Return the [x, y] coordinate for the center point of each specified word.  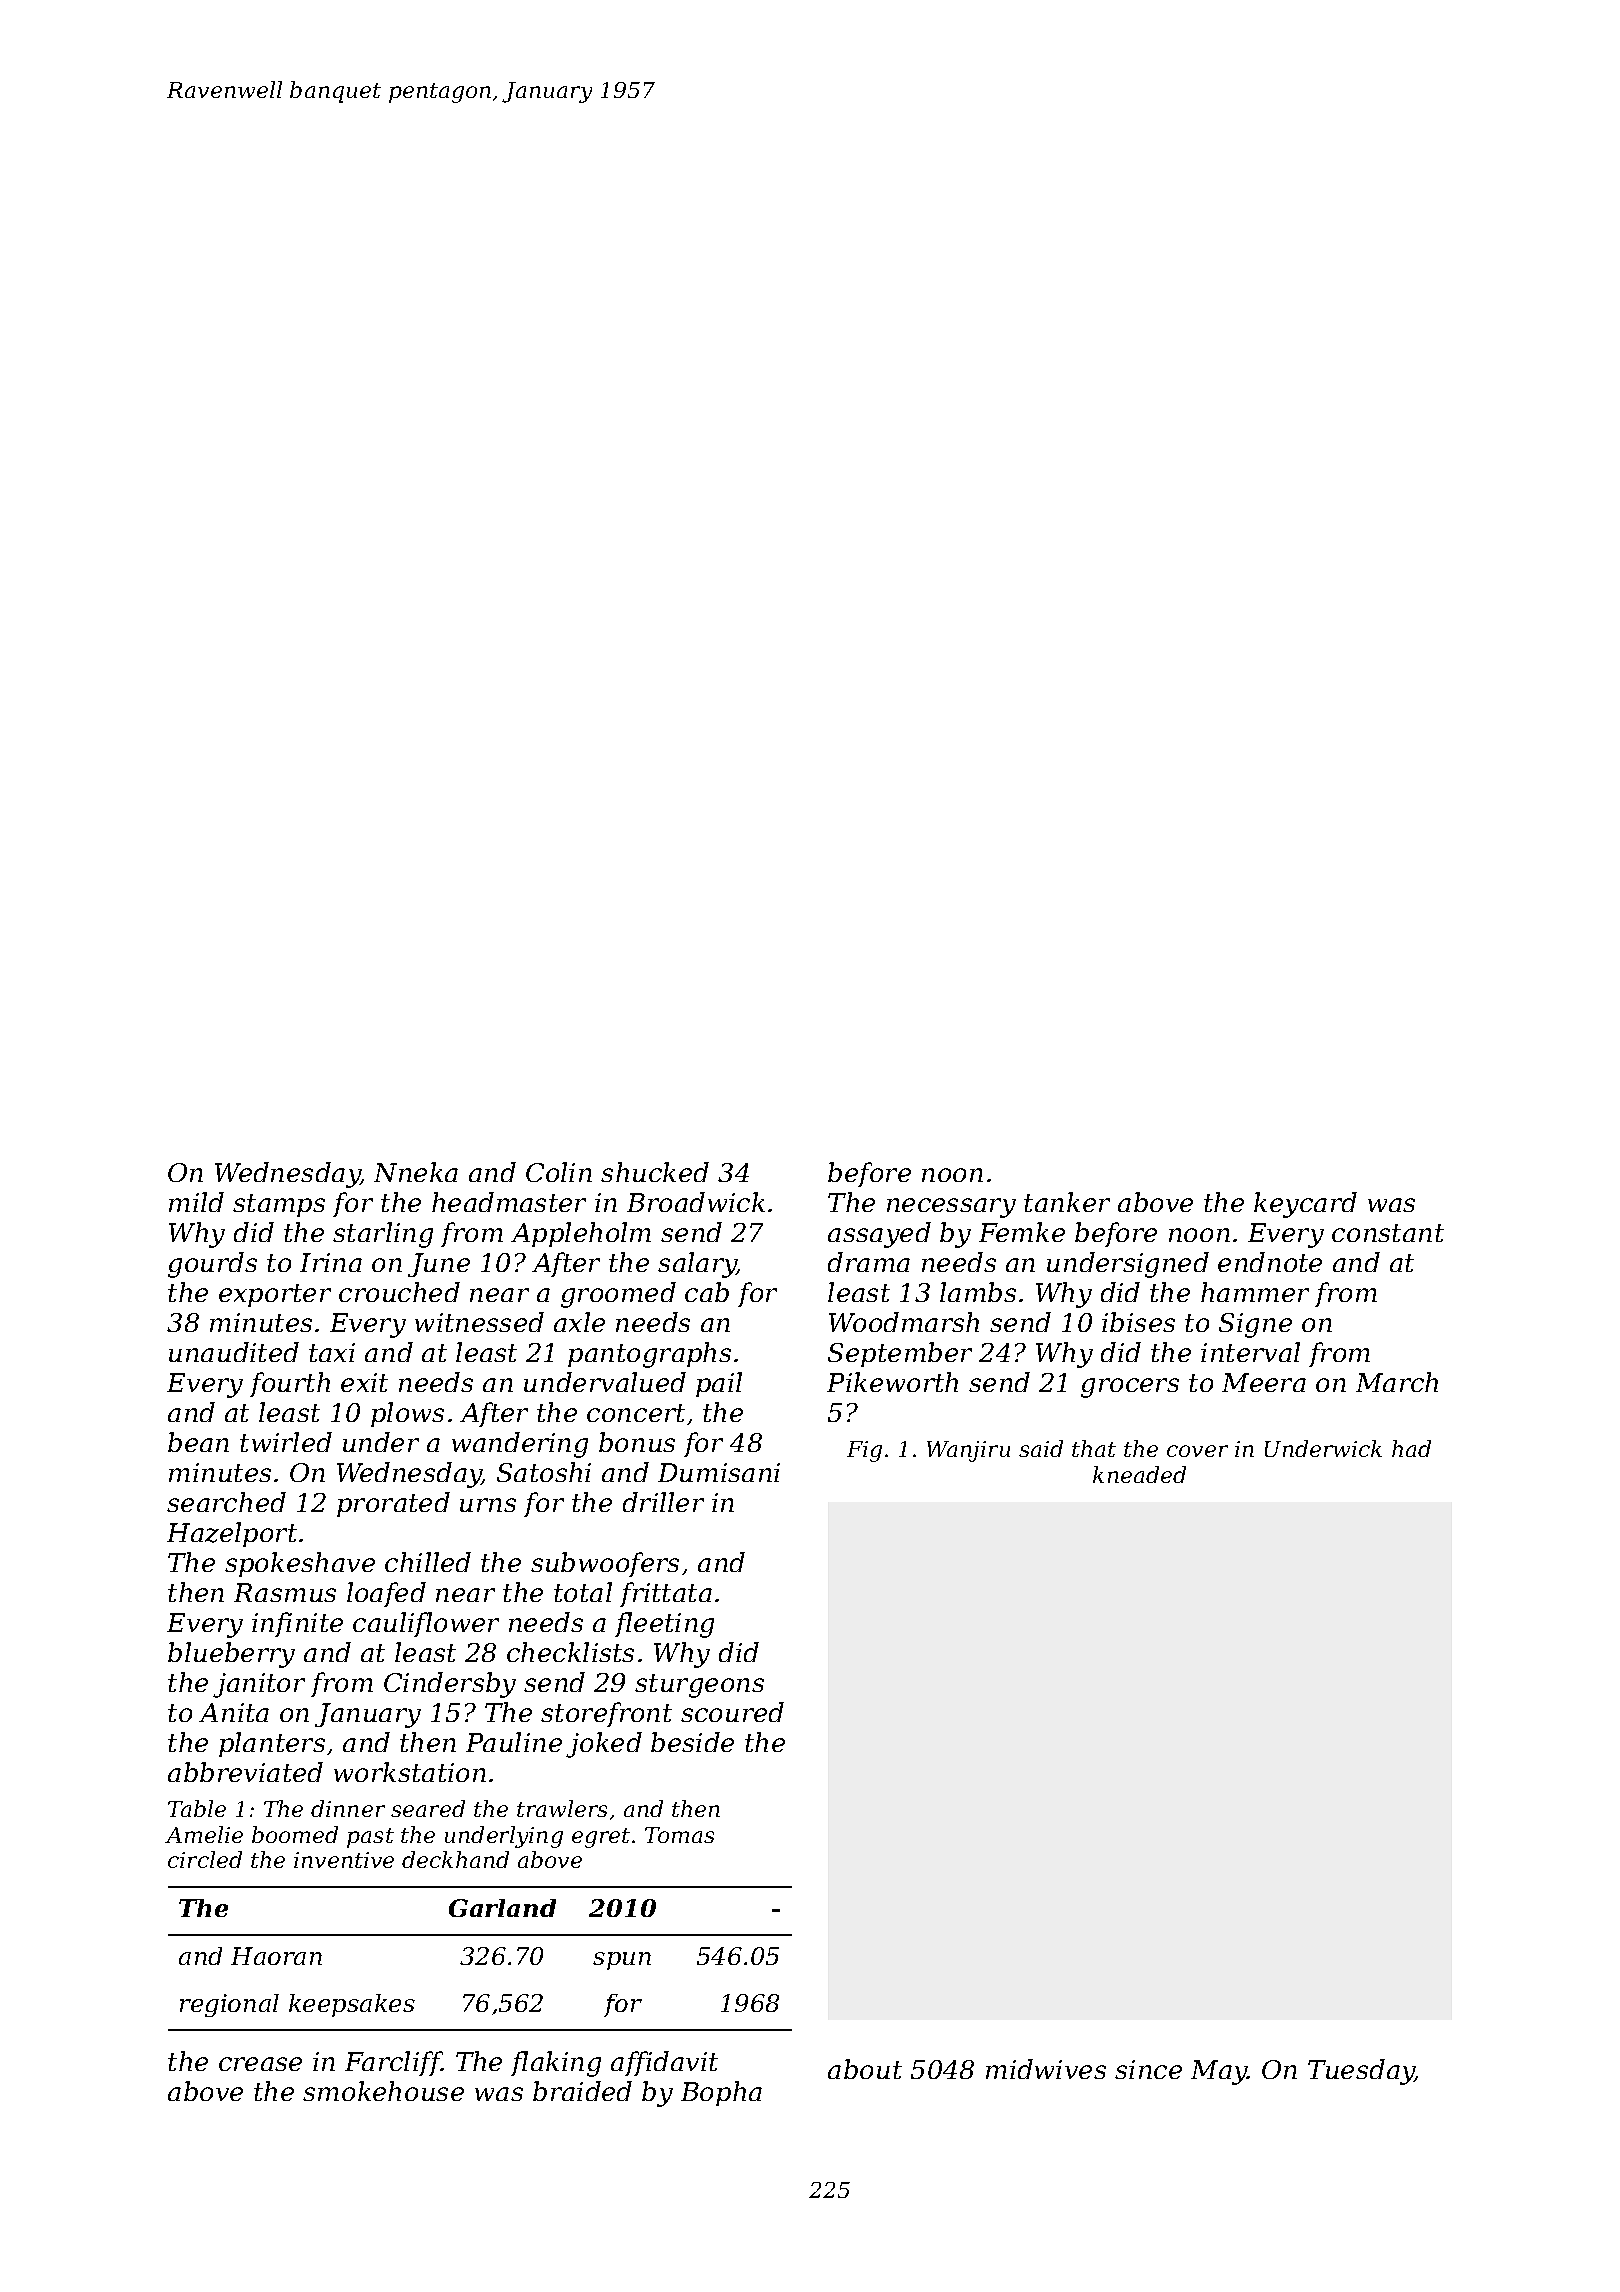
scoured [732, 1712]
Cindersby [450, 1685]
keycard [1305, 1205]
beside [692, 1742]
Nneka [416, 1172]
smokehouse [383, 2091]
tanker [1067, 1202]
